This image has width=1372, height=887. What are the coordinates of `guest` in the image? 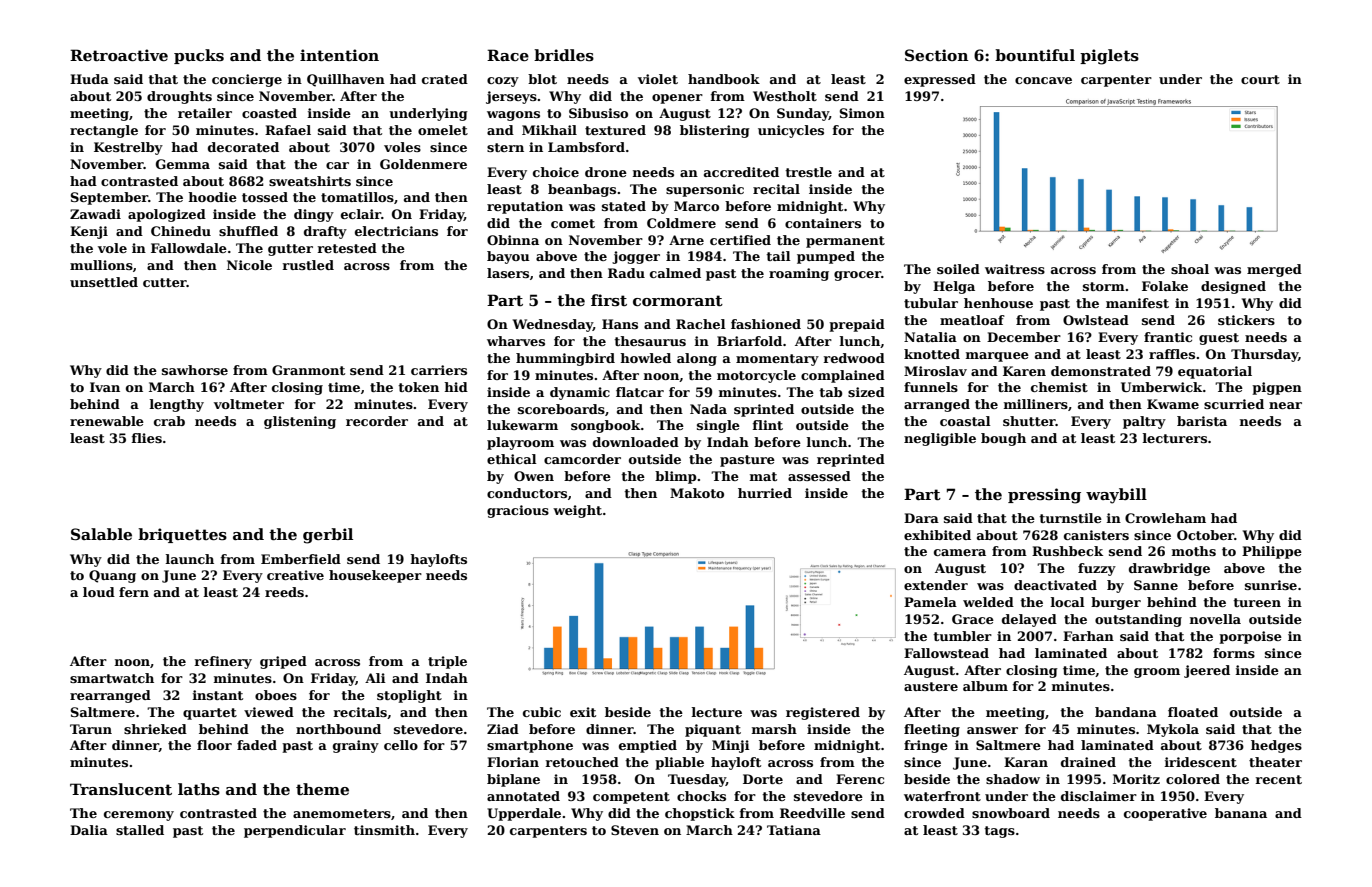 It's located at (1219, 339).
